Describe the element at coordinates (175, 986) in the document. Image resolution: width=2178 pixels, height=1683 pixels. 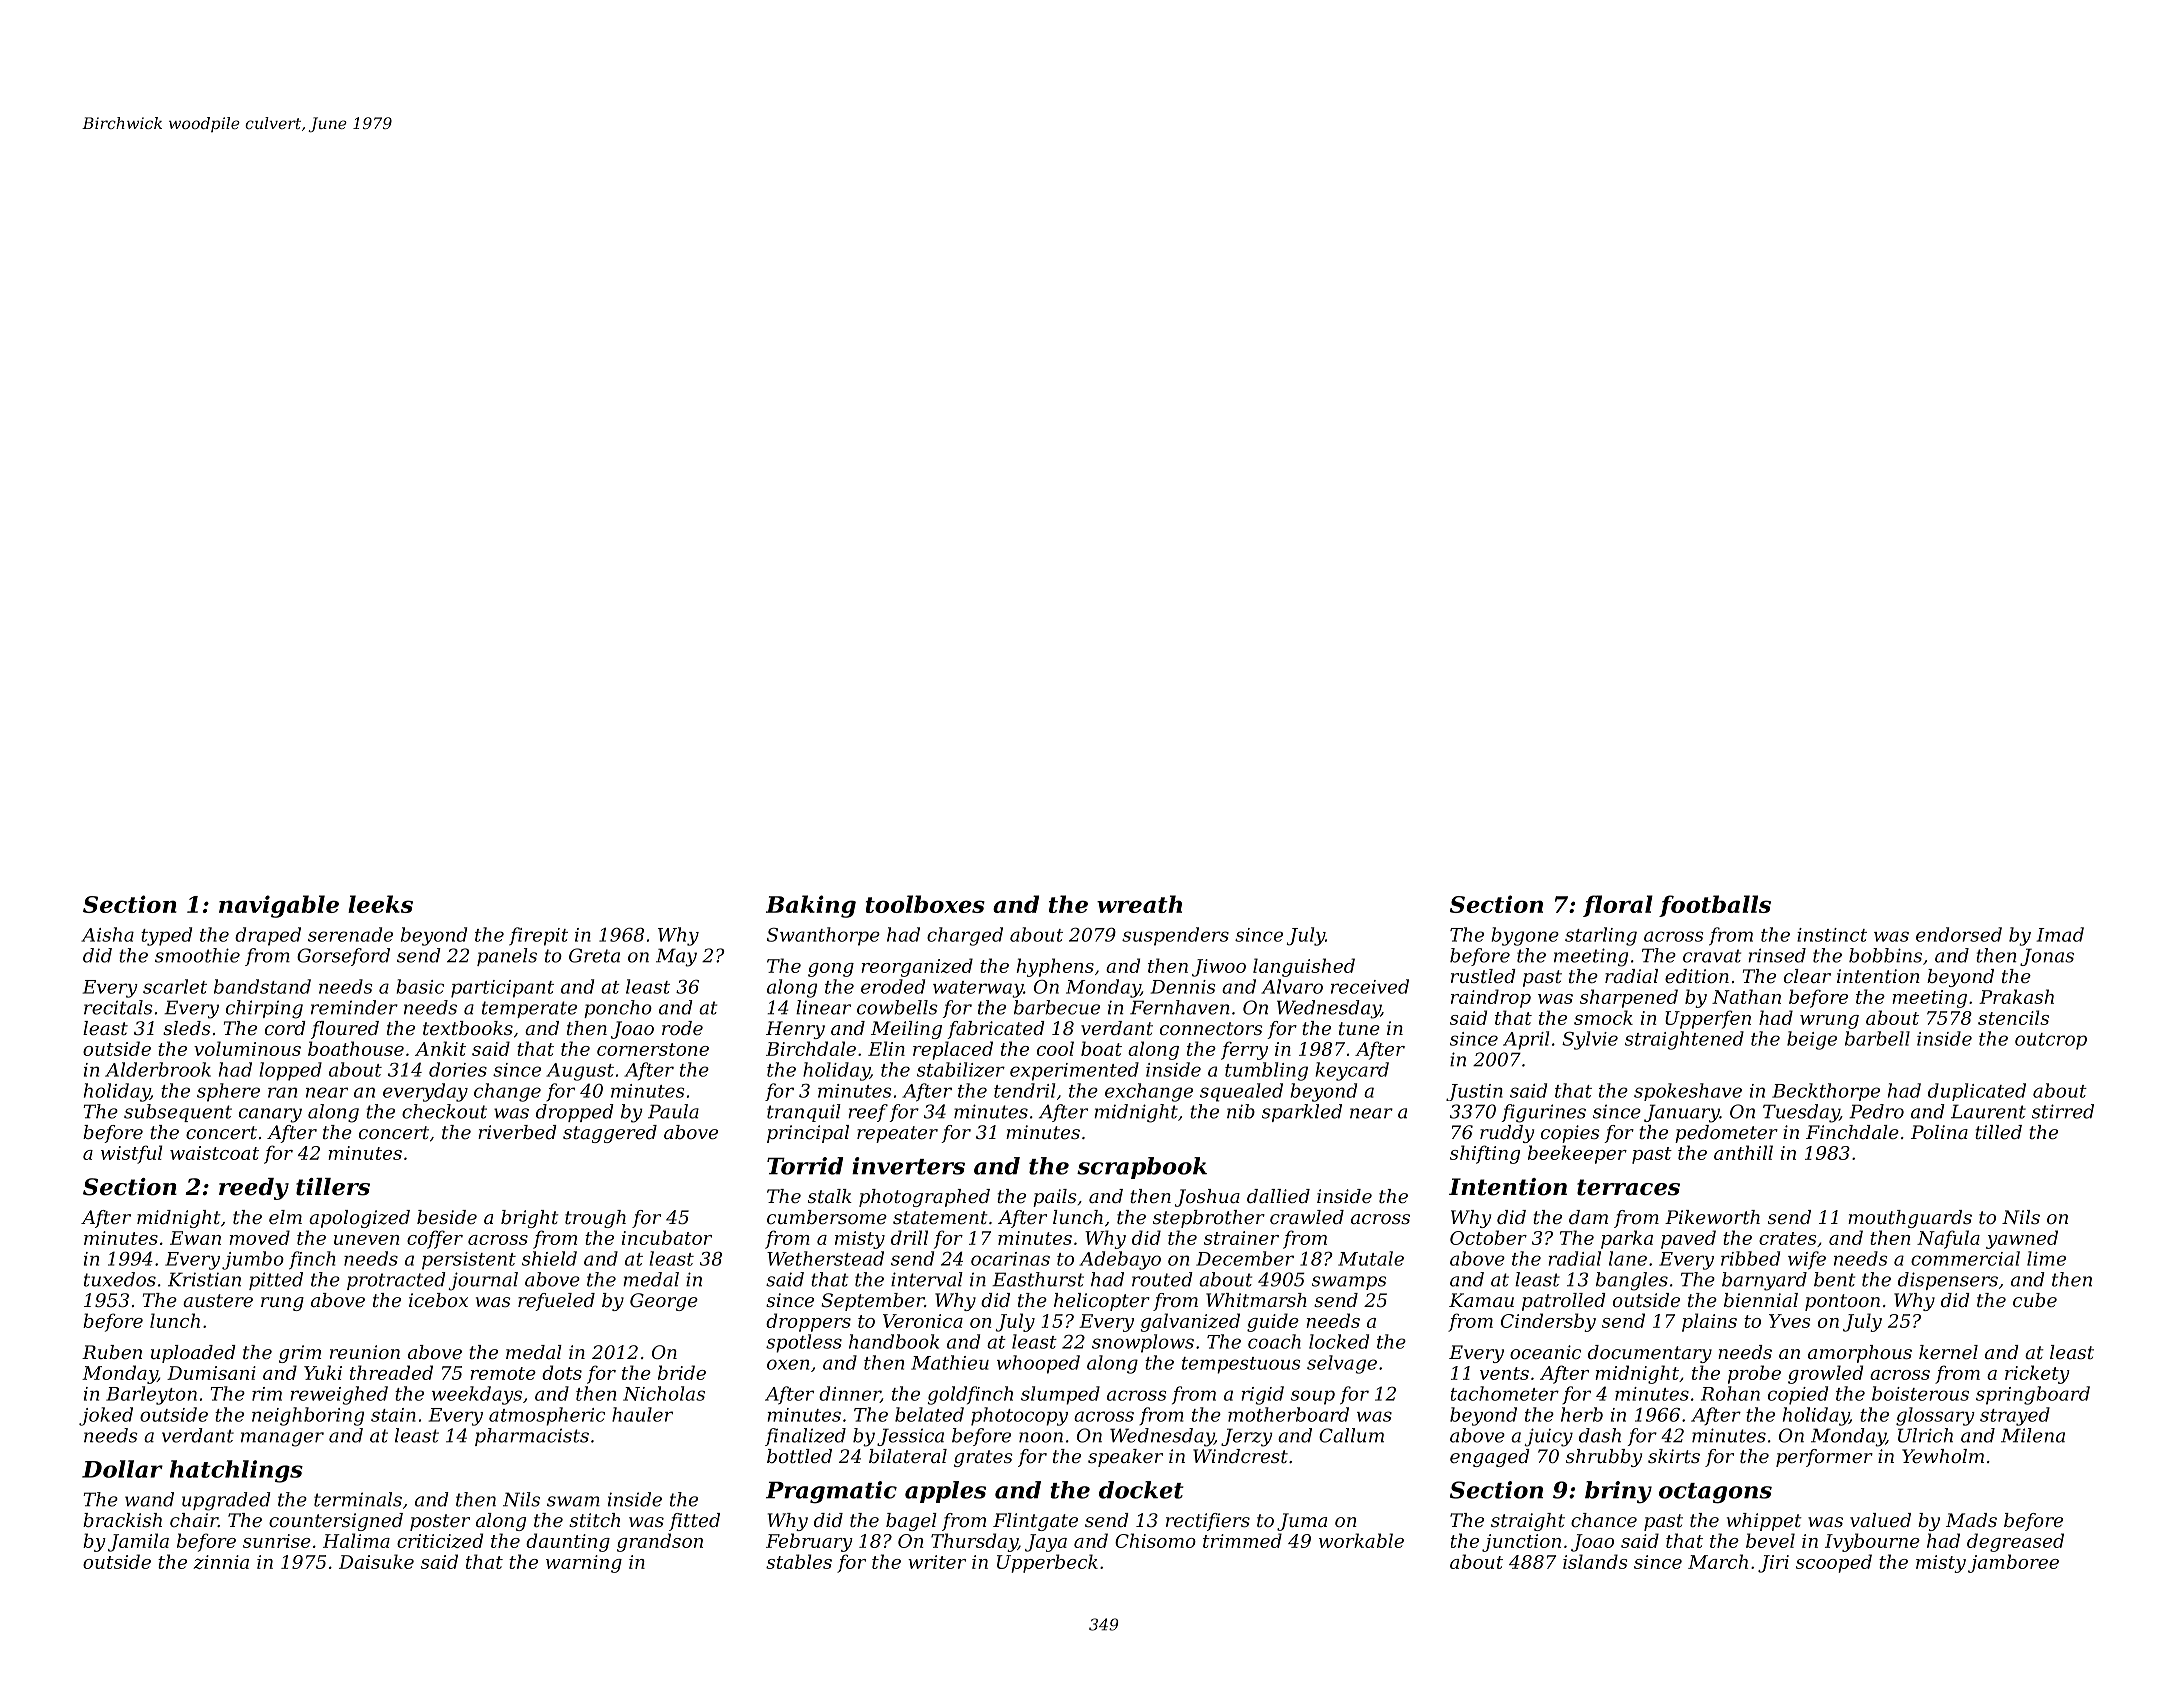
I see `scarlet` at that location.
